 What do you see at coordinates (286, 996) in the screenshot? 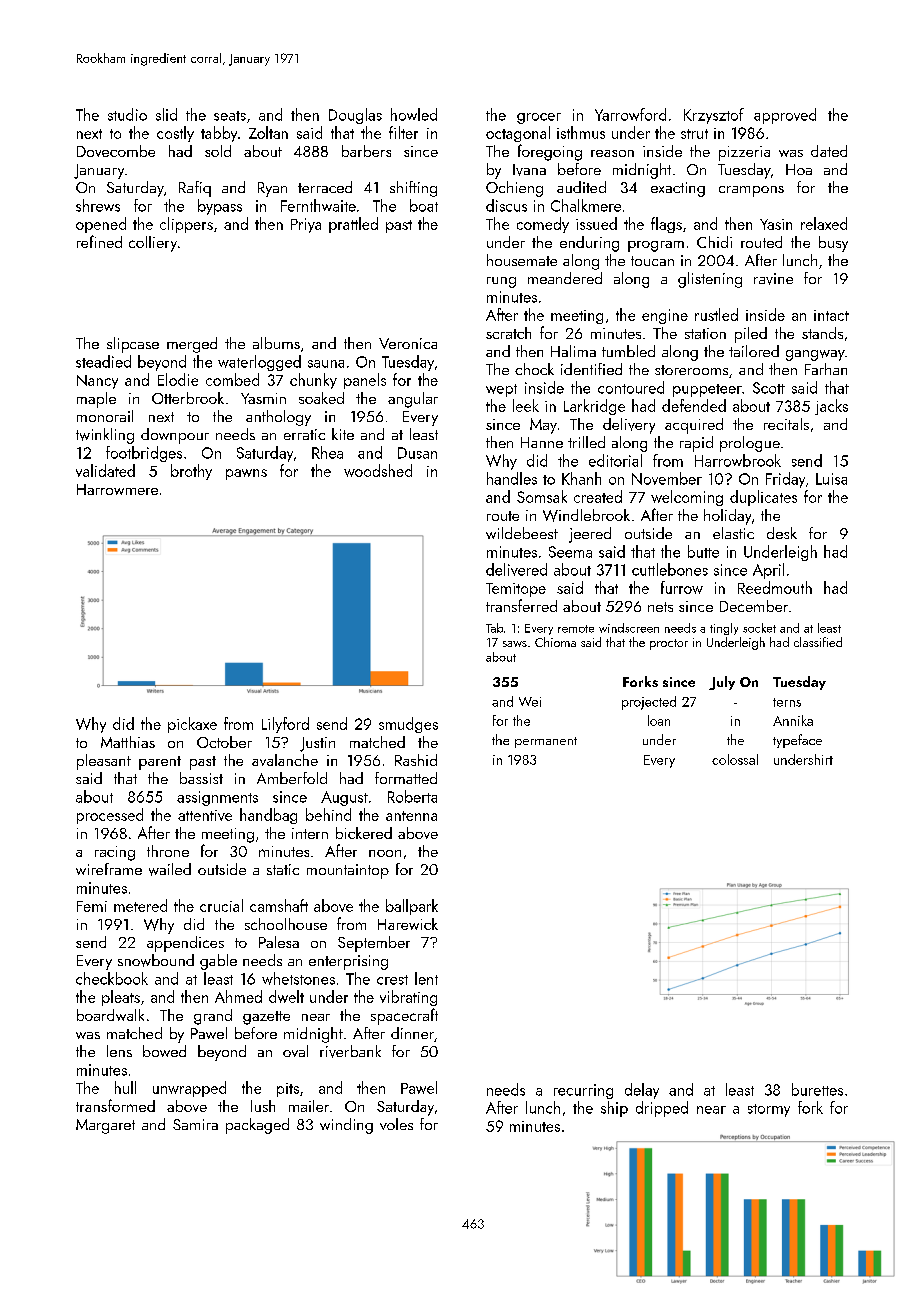
I see `dwelt` at bounding box center [286, 996].
